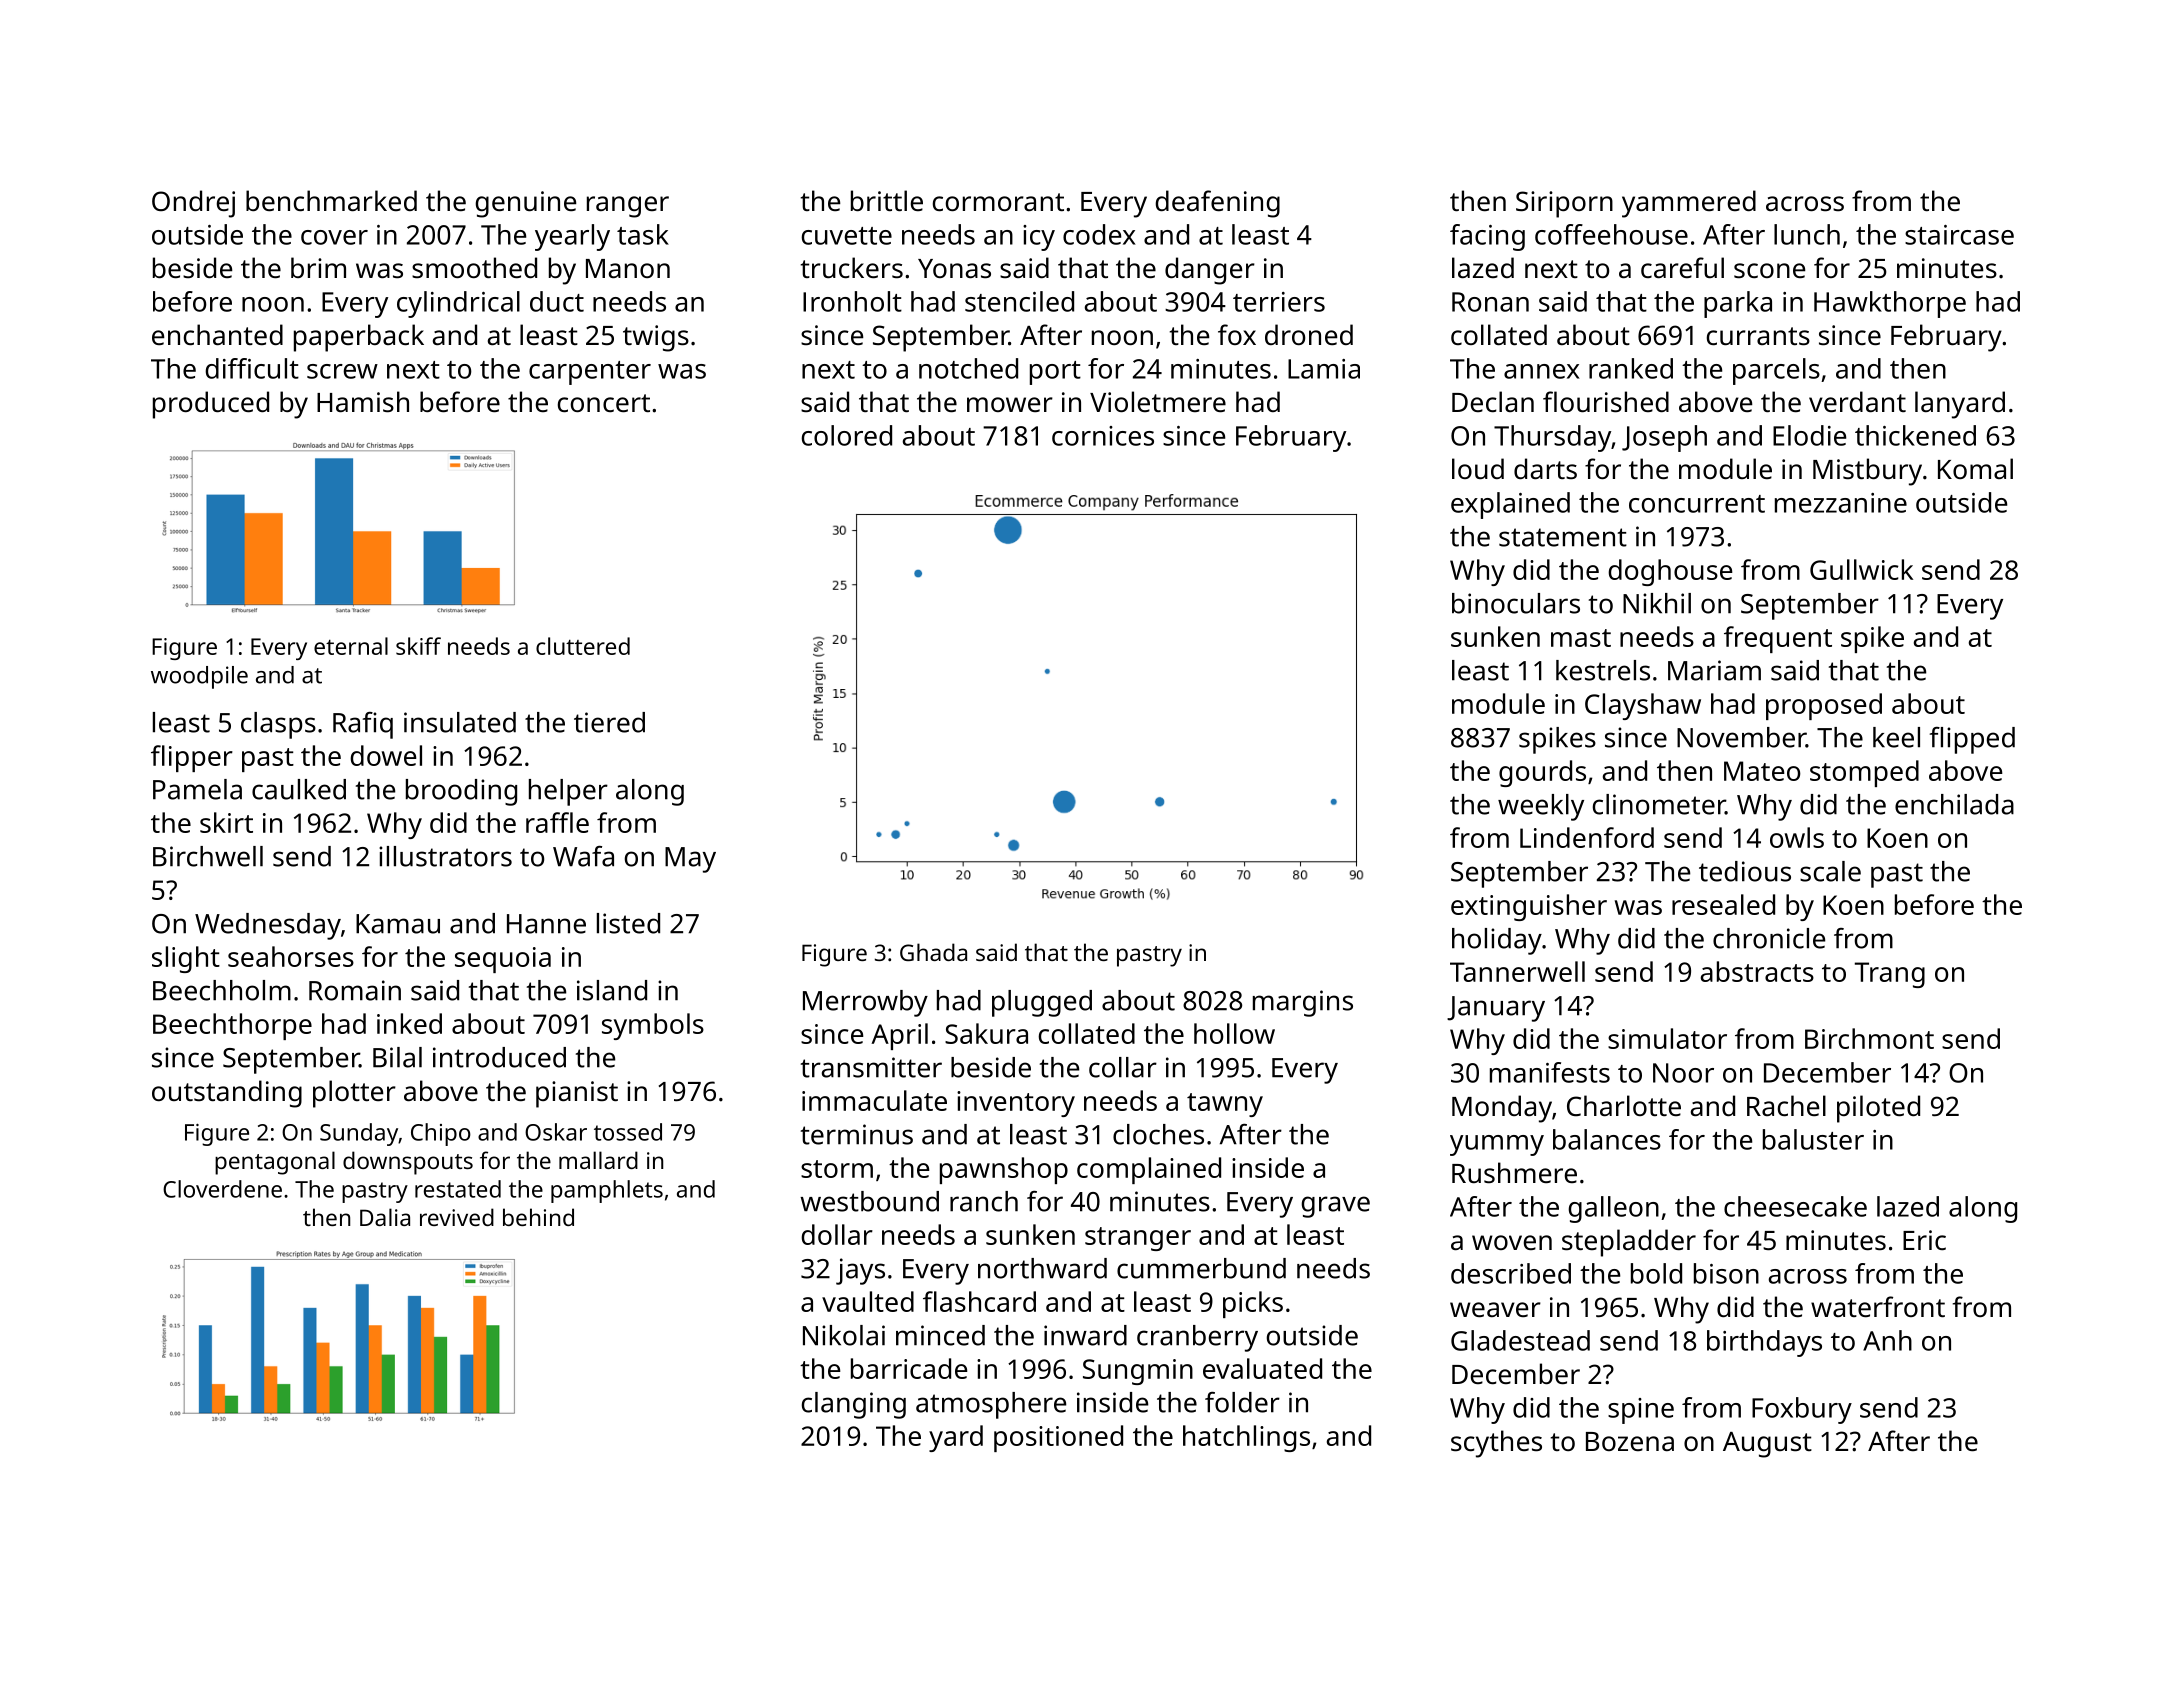 The image size is (2178, 1683). I want to click on complained, so click(1149, 1170).
